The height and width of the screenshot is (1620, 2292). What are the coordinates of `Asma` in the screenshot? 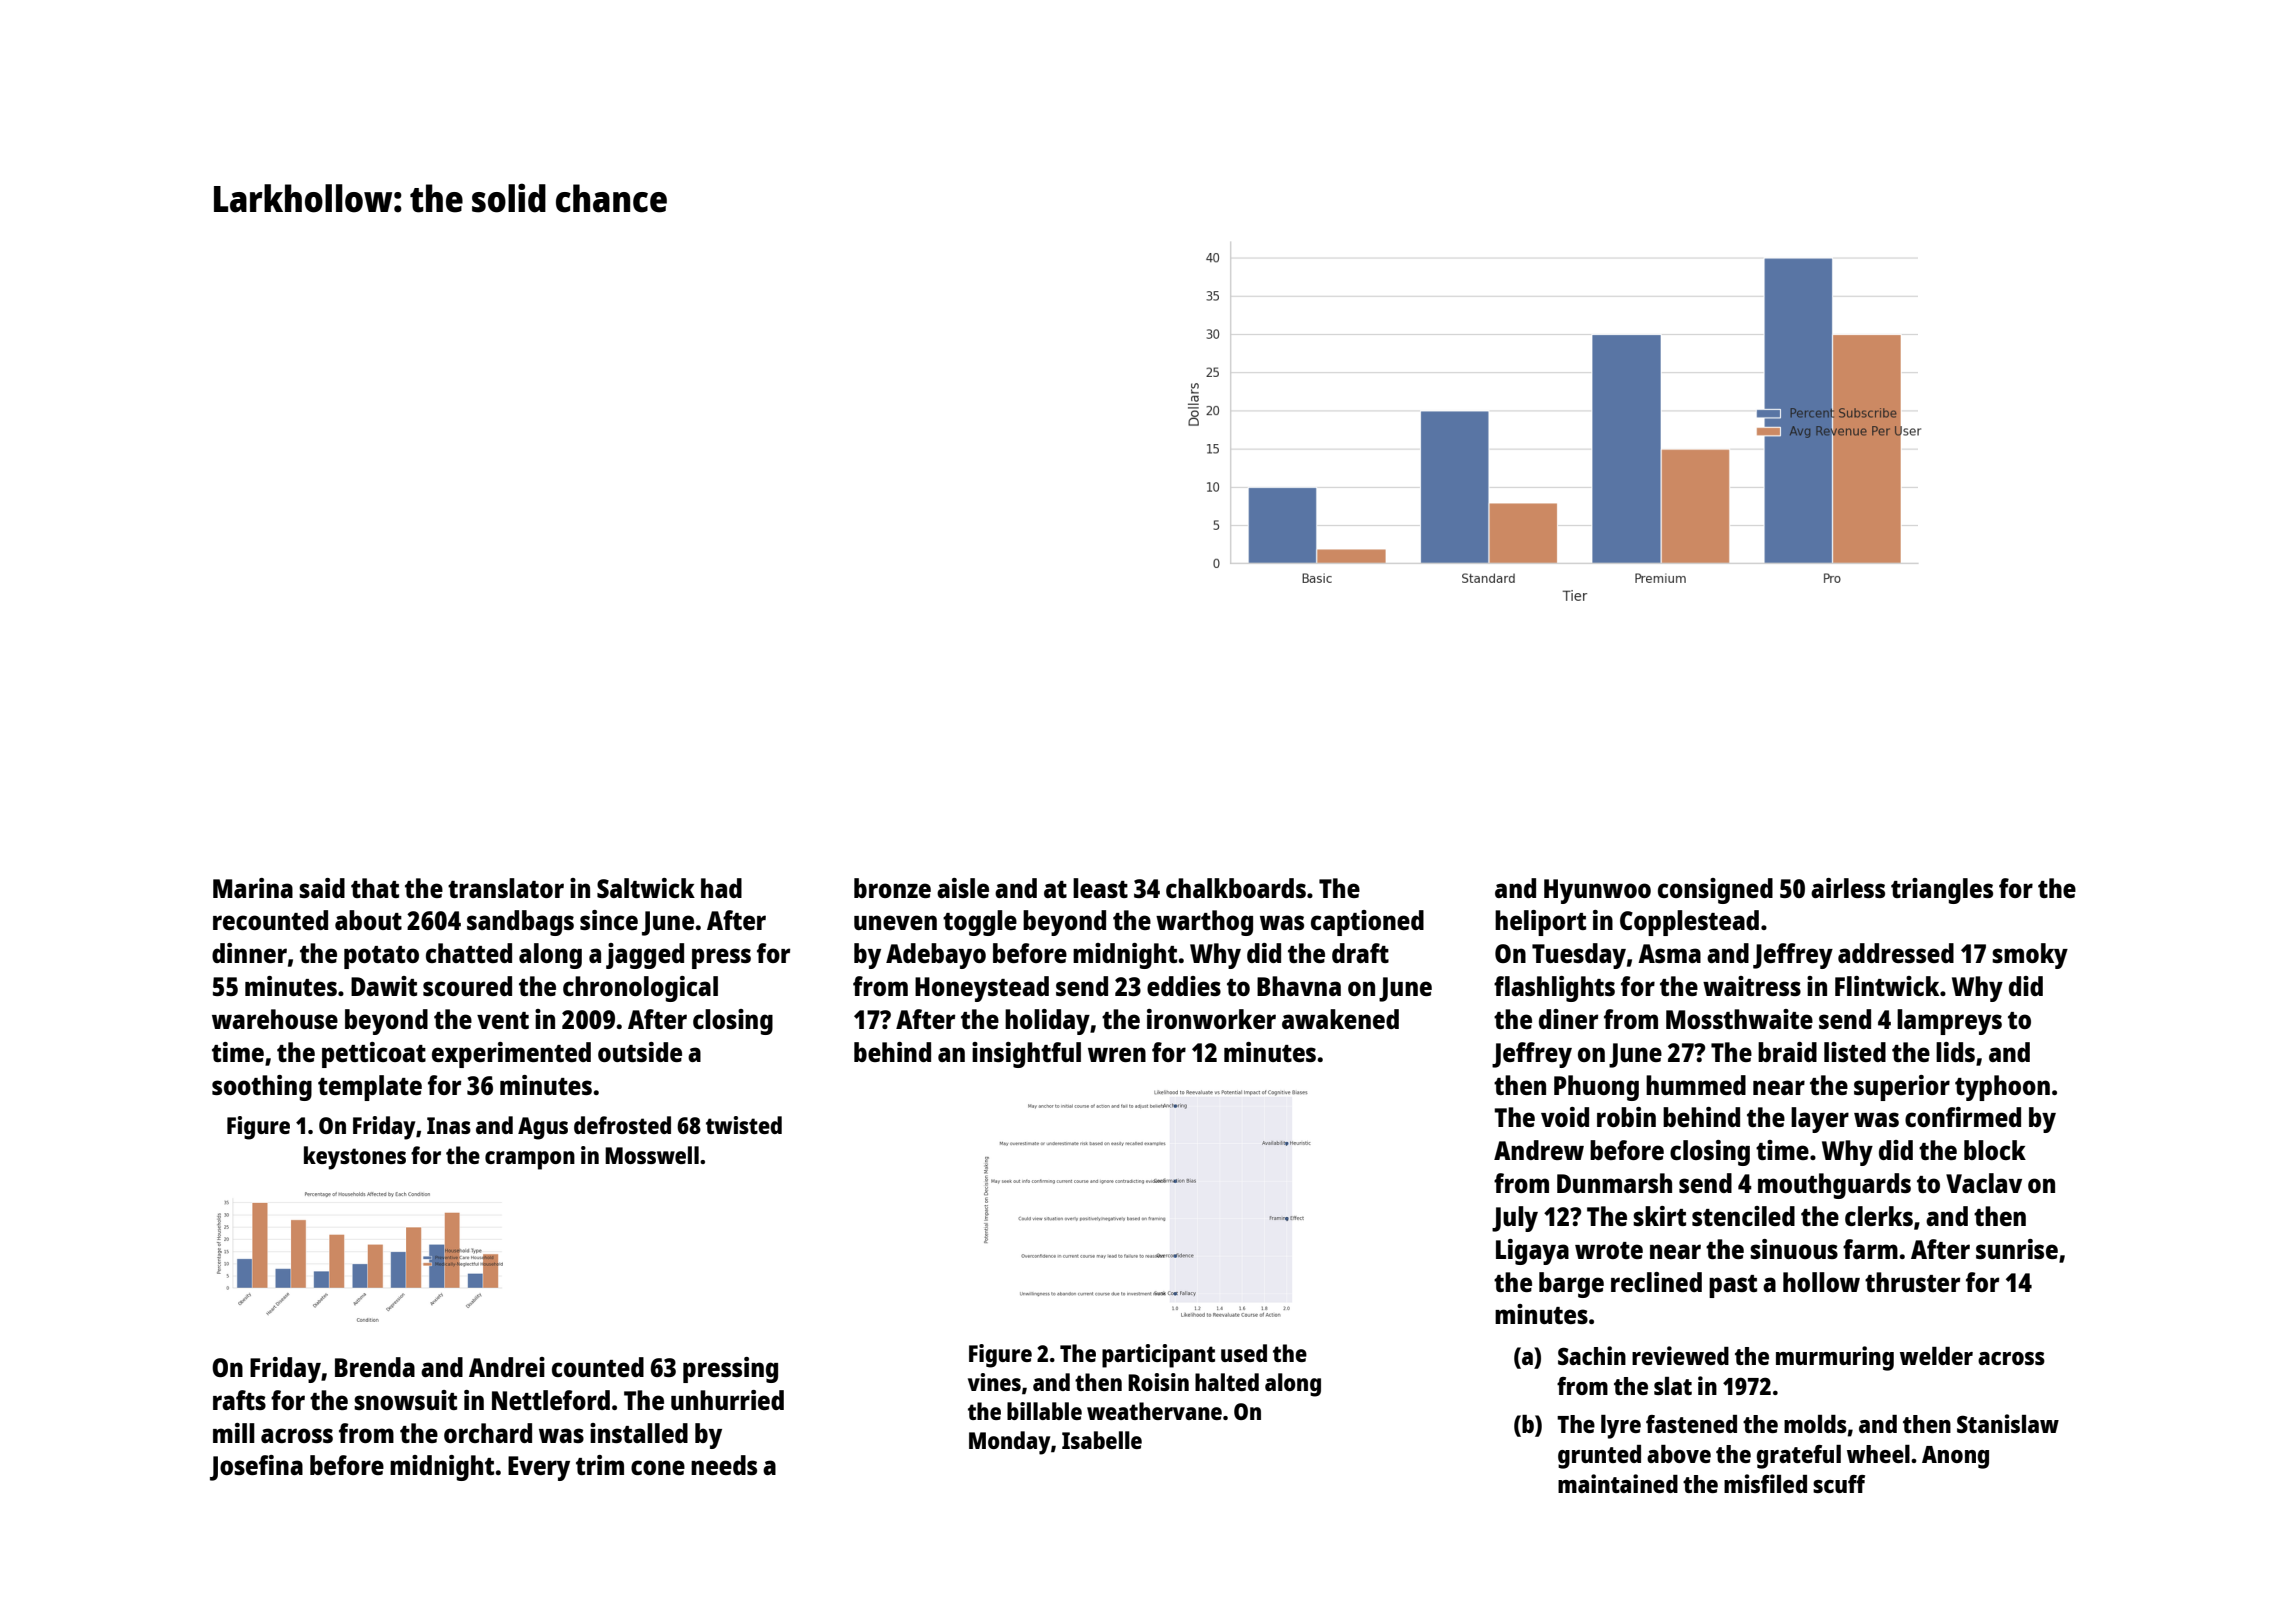 It's located at (1669, 953).
